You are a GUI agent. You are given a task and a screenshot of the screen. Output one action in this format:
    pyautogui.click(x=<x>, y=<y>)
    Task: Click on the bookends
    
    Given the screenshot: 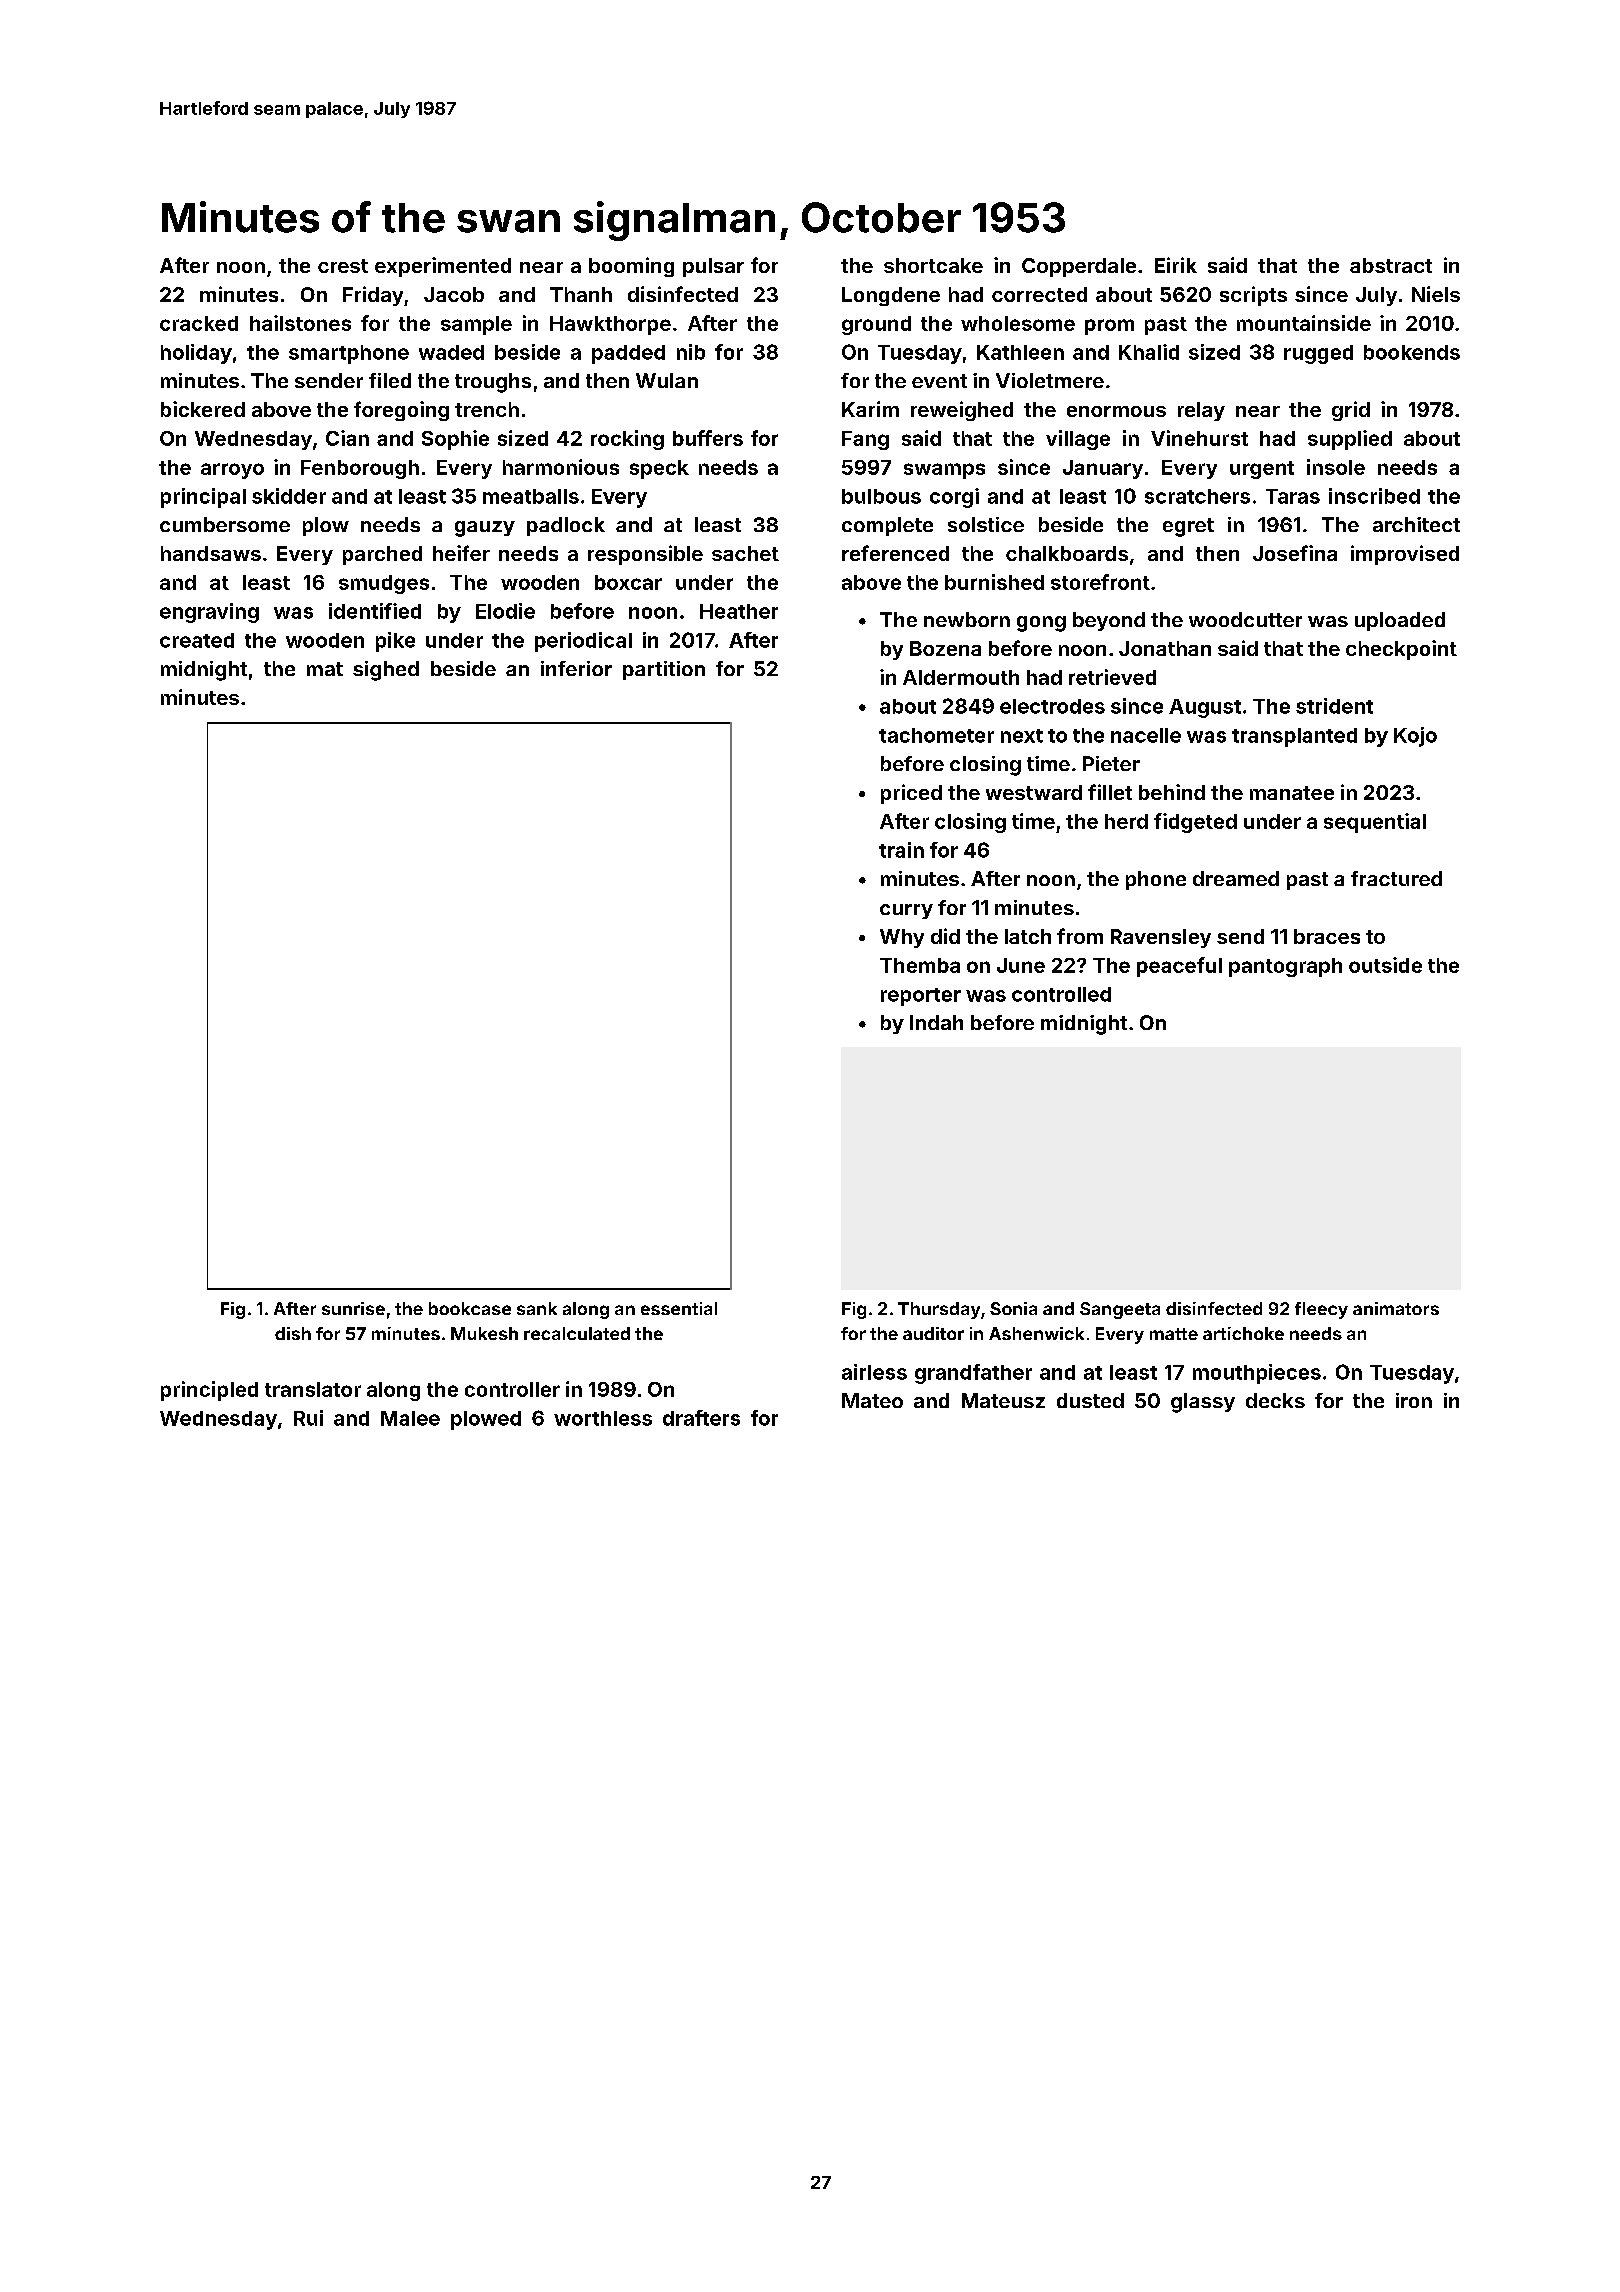 What is the action you would take?
    pyautogui.click(x=1412, y=352)
